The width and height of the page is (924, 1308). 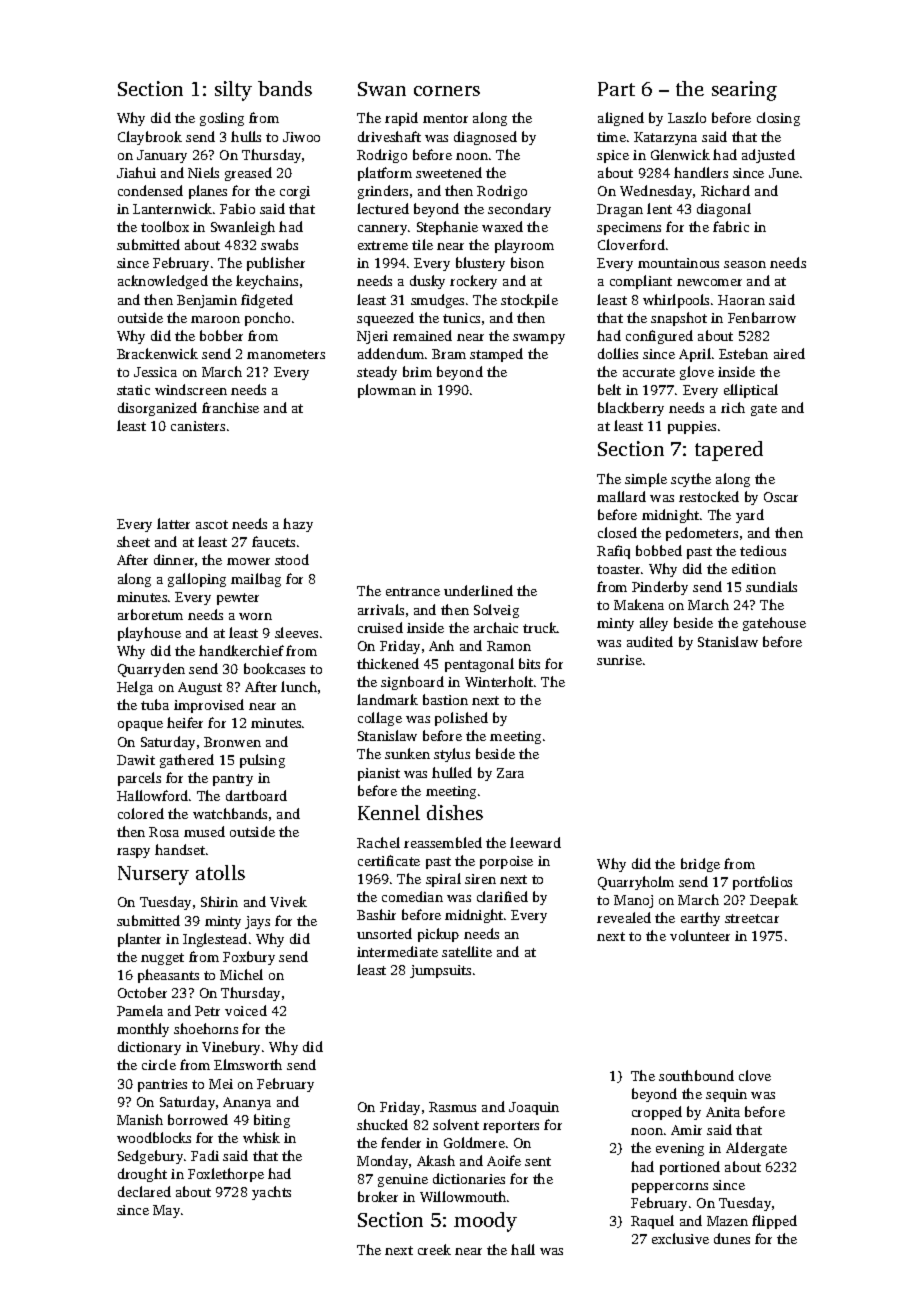 What do you see at coordinates (752, 918) in the page?
I see `streetcar` at bounding box center [752, 918].
